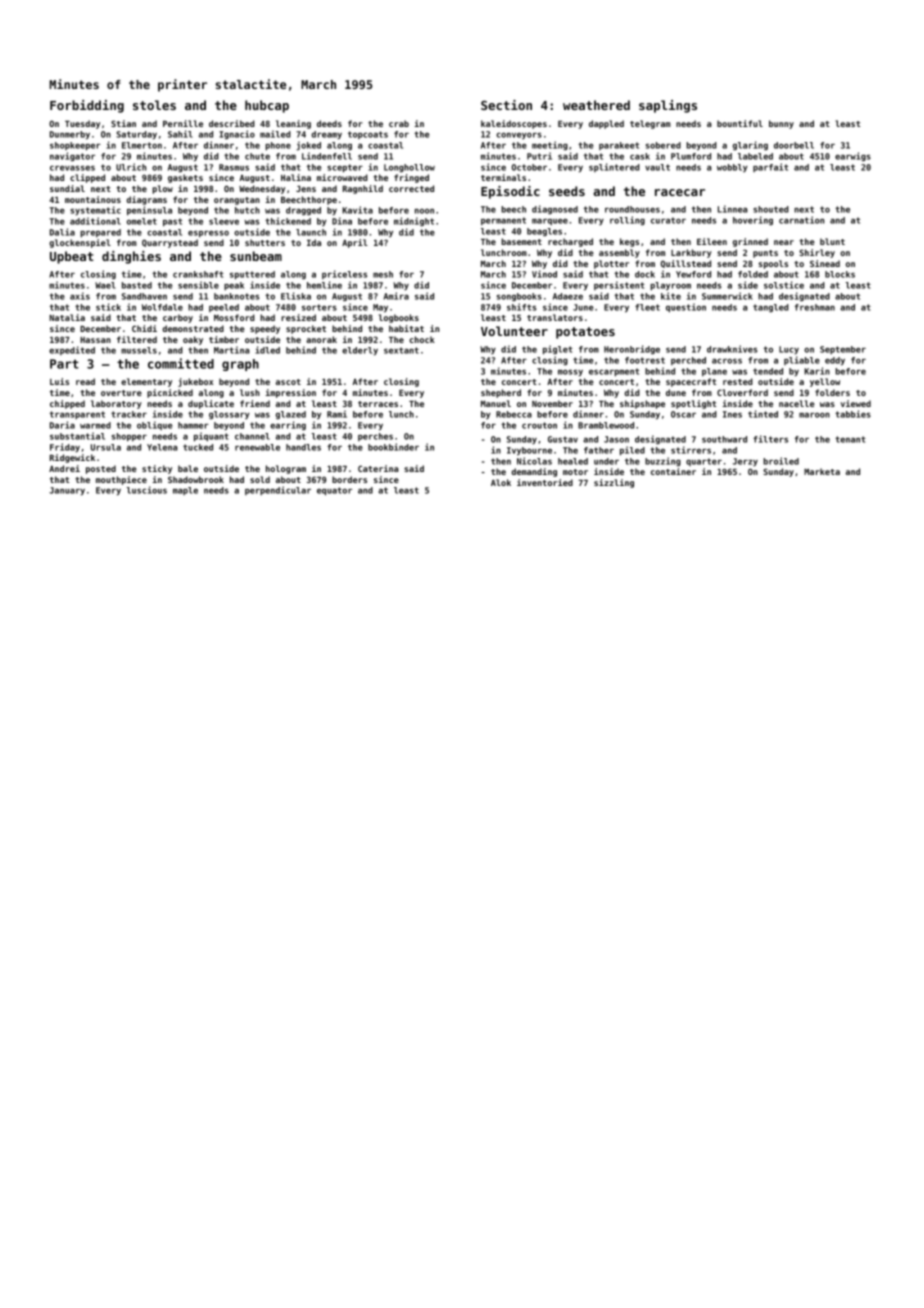 The height and width of the page is (1308, 924). I want to click on Adaeze, so click(568, 296).
